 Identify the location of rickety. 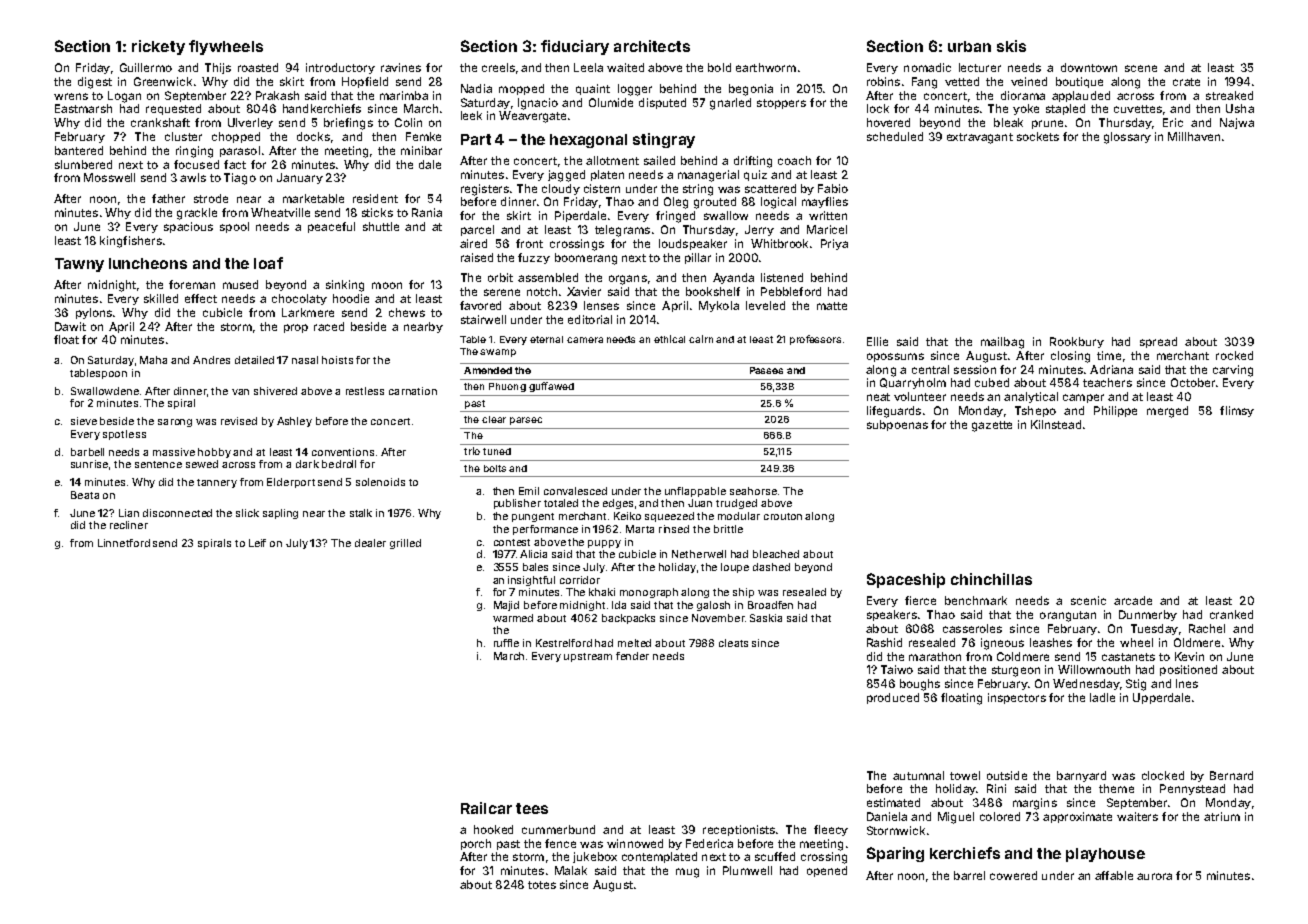
(158, 47).
